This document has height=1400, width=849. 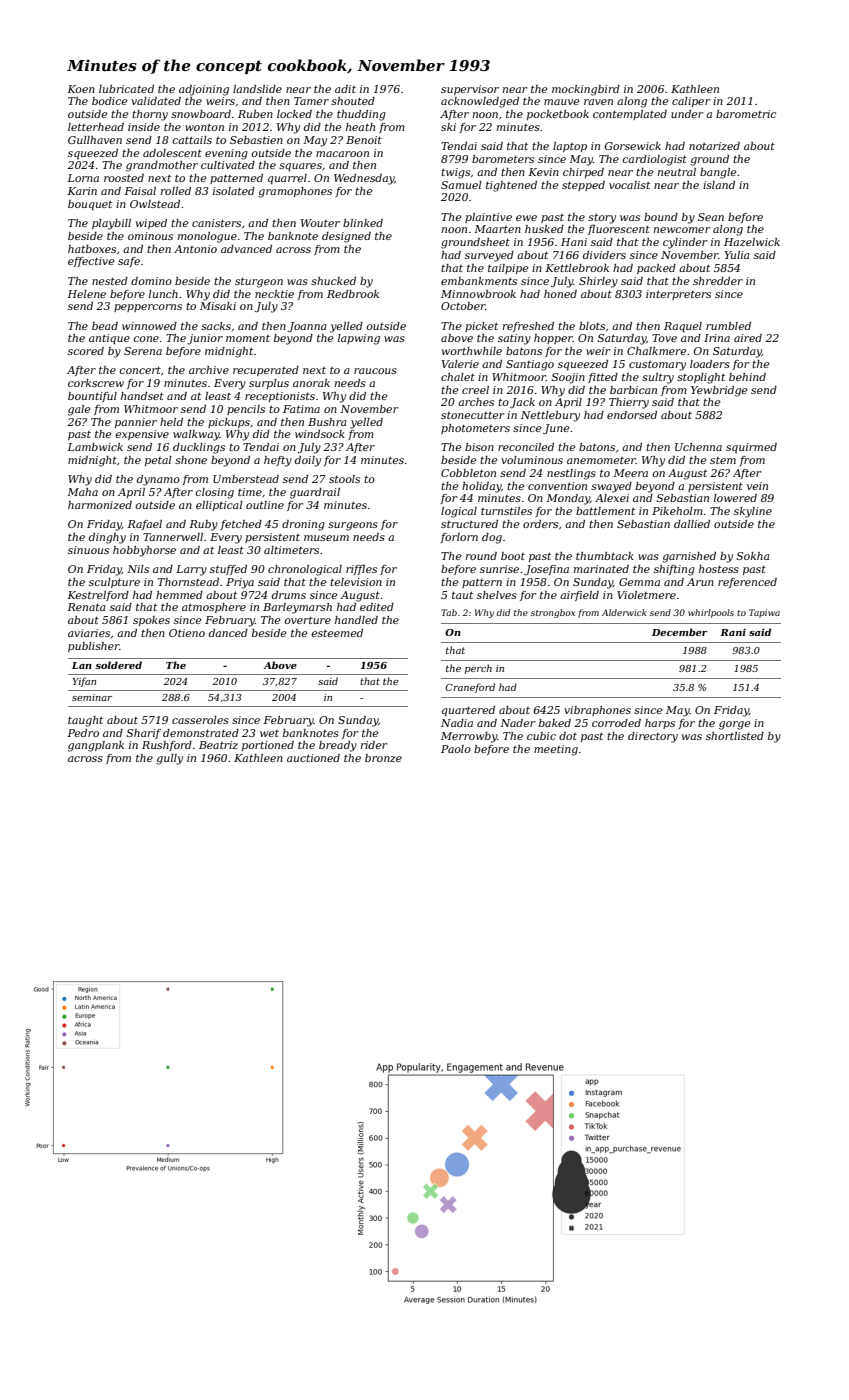 What do you see at coordinates (553, 613) in the document?
I see `strongbox` at bounding box center [553, 613].
